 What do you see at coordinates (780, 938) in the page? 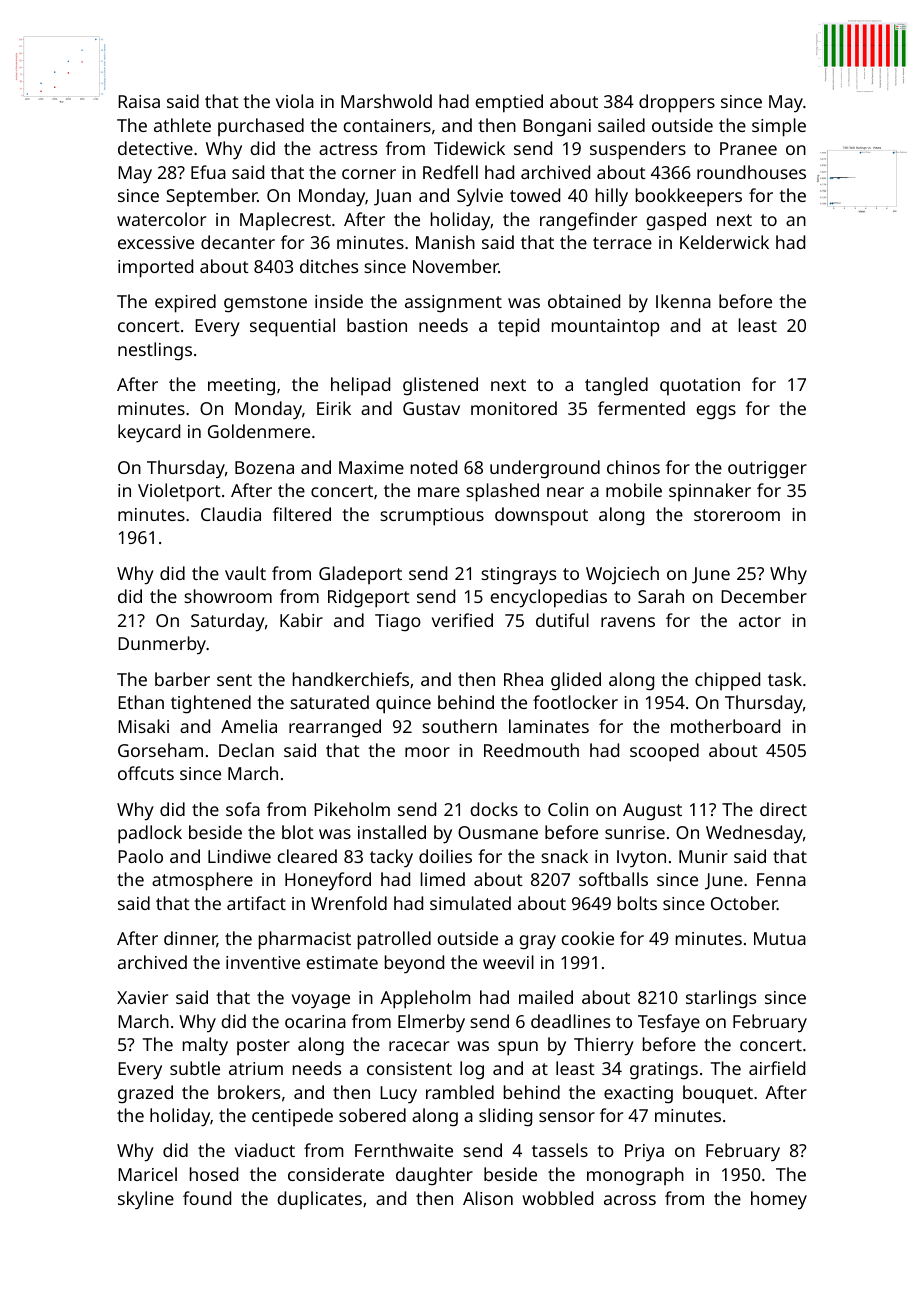
I see `Mutua` at bounding box center [780, 938].
